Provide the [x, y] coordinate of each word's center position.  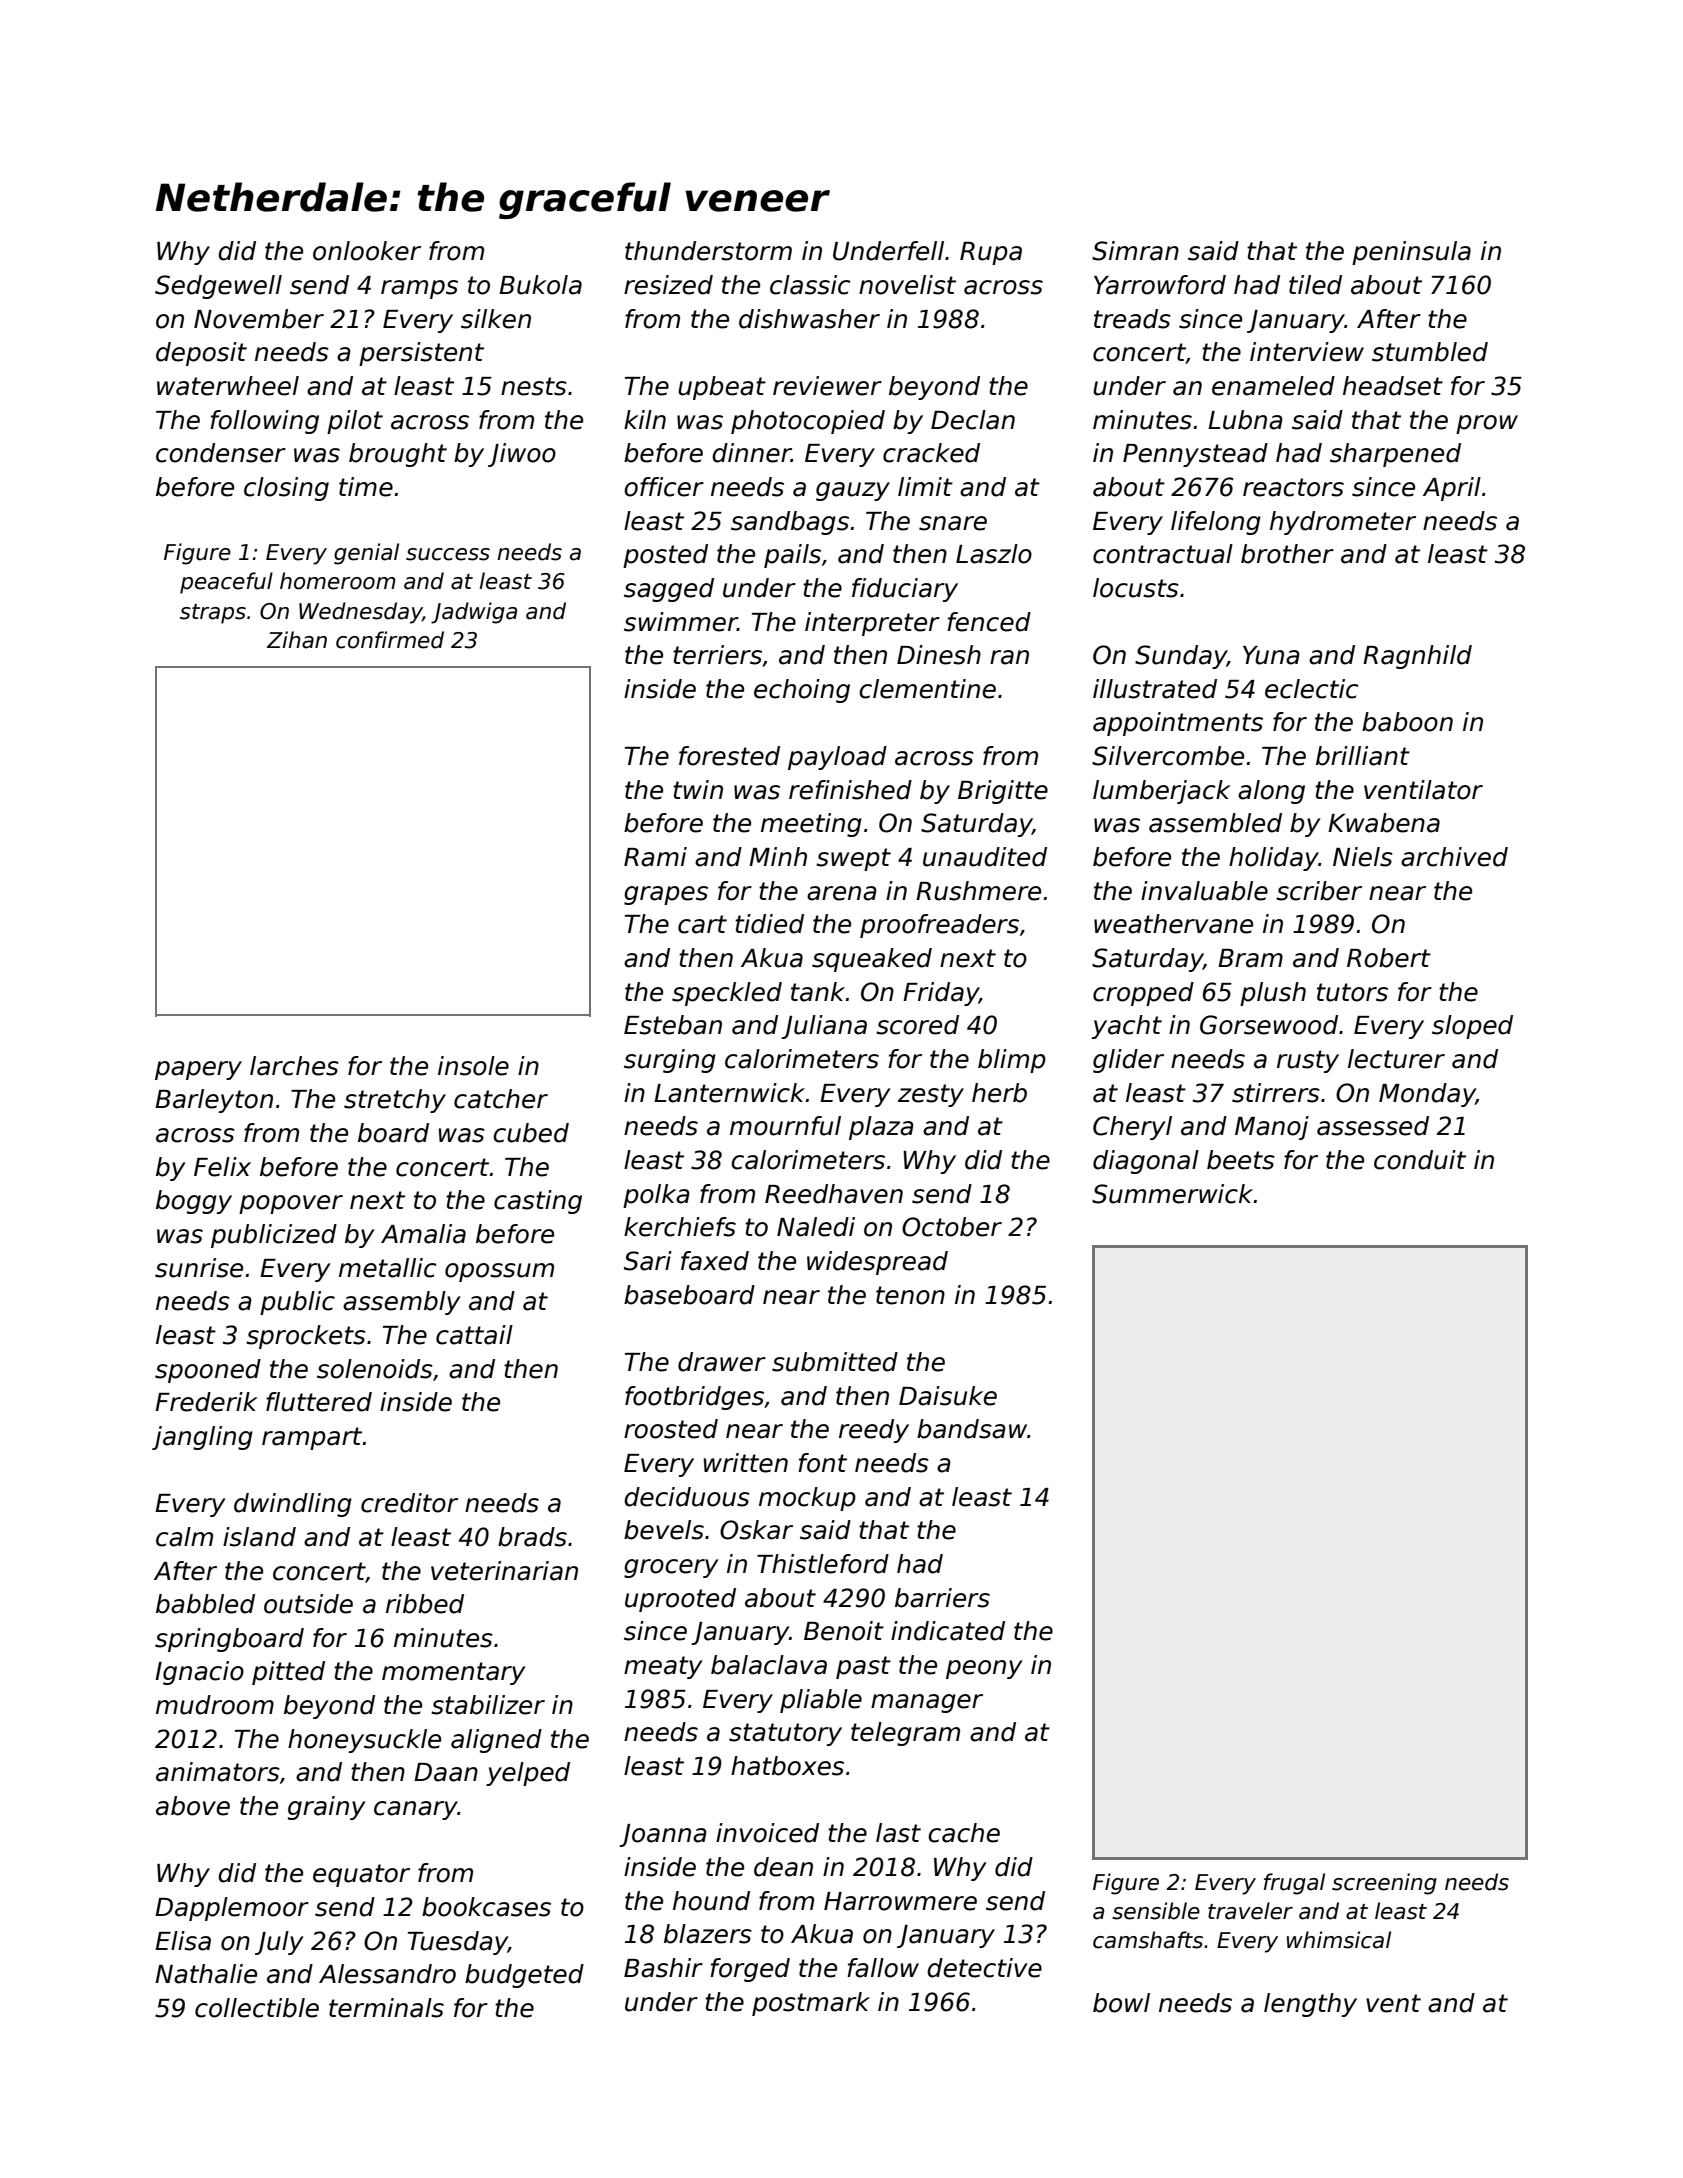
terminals [386, 2008]
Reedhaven [834, 1194]
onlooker [367, 251]
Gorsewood [1269, 1025]
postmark [811, 2004]
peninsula [1411, 253]
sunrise [199, 1268]
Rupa [991, 253]
